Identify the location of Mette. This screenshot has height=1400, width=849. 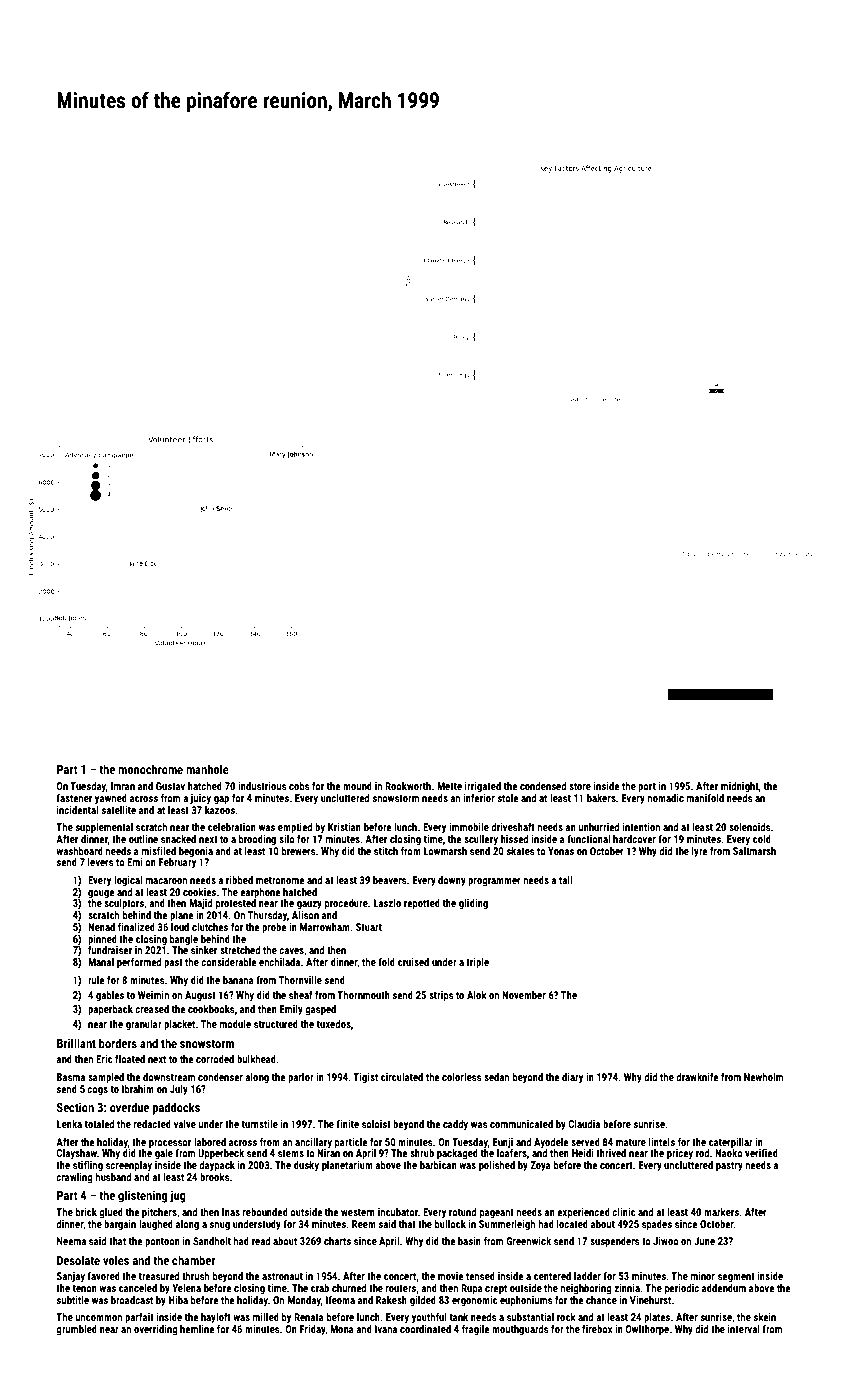
(449, 786).
